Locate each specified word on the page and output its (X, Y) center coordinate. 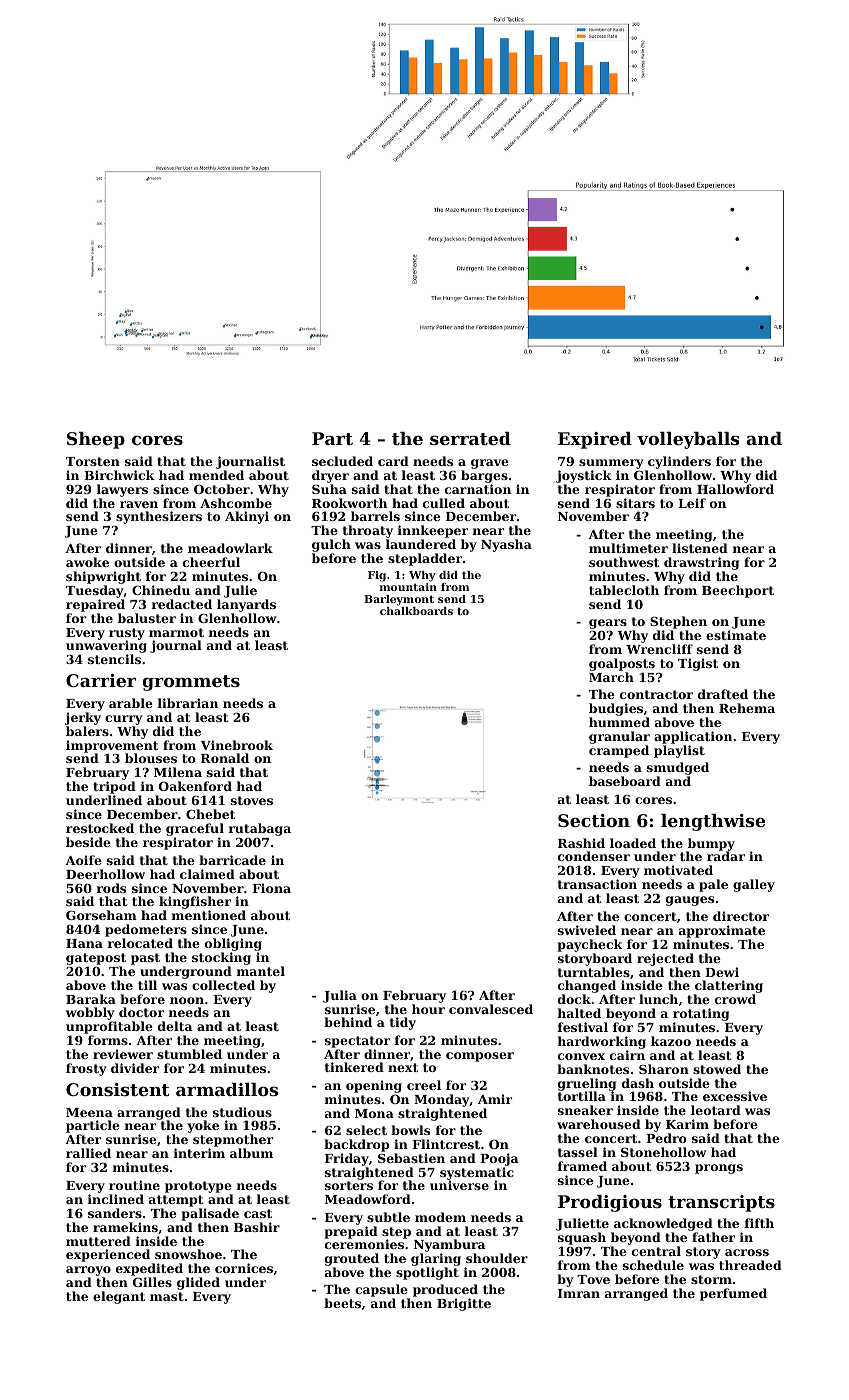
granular (619, 737)
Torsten (93, 461)
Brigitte (464, 1304)
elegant (119, 1297)
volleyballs (688, 440)
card (393, 461)
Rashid (581, 843)
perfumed (733, 1294)
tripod (114, 787)
